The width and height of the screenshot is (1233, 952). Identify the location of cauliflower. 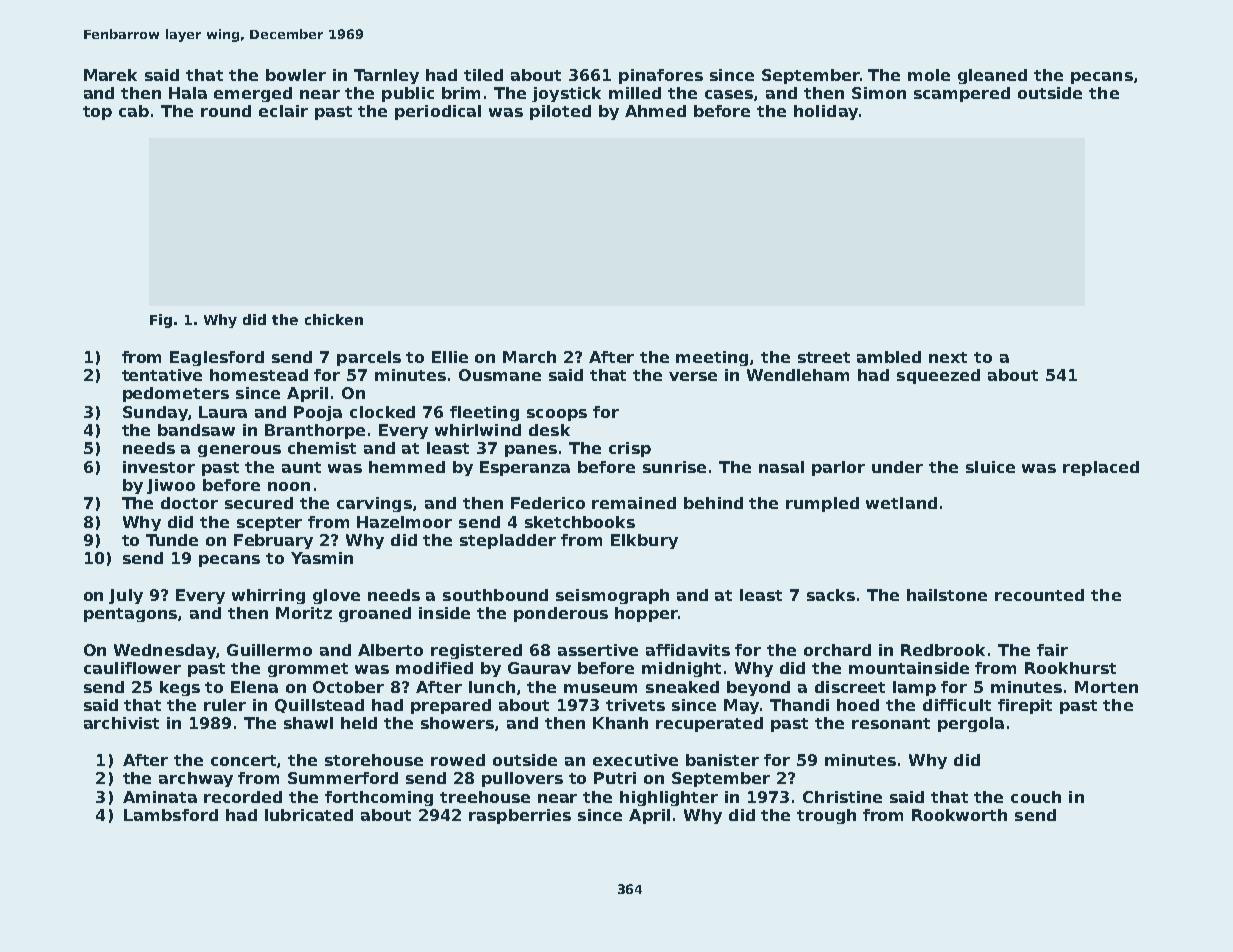
(132, 668).
